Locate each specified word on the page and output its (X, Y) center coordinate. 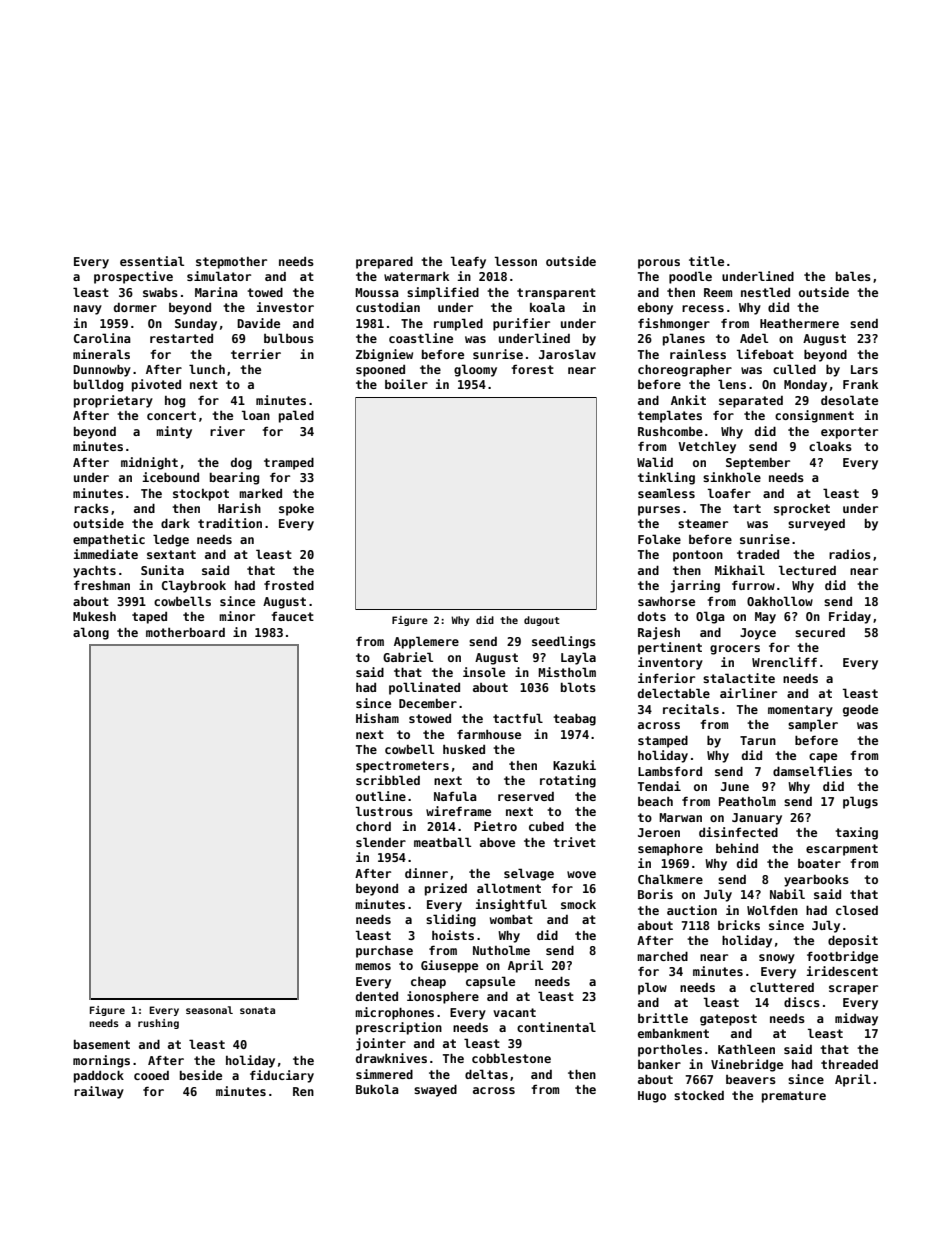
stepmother (231, 263)
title (706, 261)
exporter (849, 433)
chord (373, 826)
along (91, 633)
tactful (518, 718)
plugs (860, 802)
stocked (699, 1095)
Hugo (652, 1097)
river (227, 431)
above (497, 842)
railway (99, 1092)
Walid (655, 462)
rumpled (458, 324)
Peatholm (747, 801)
